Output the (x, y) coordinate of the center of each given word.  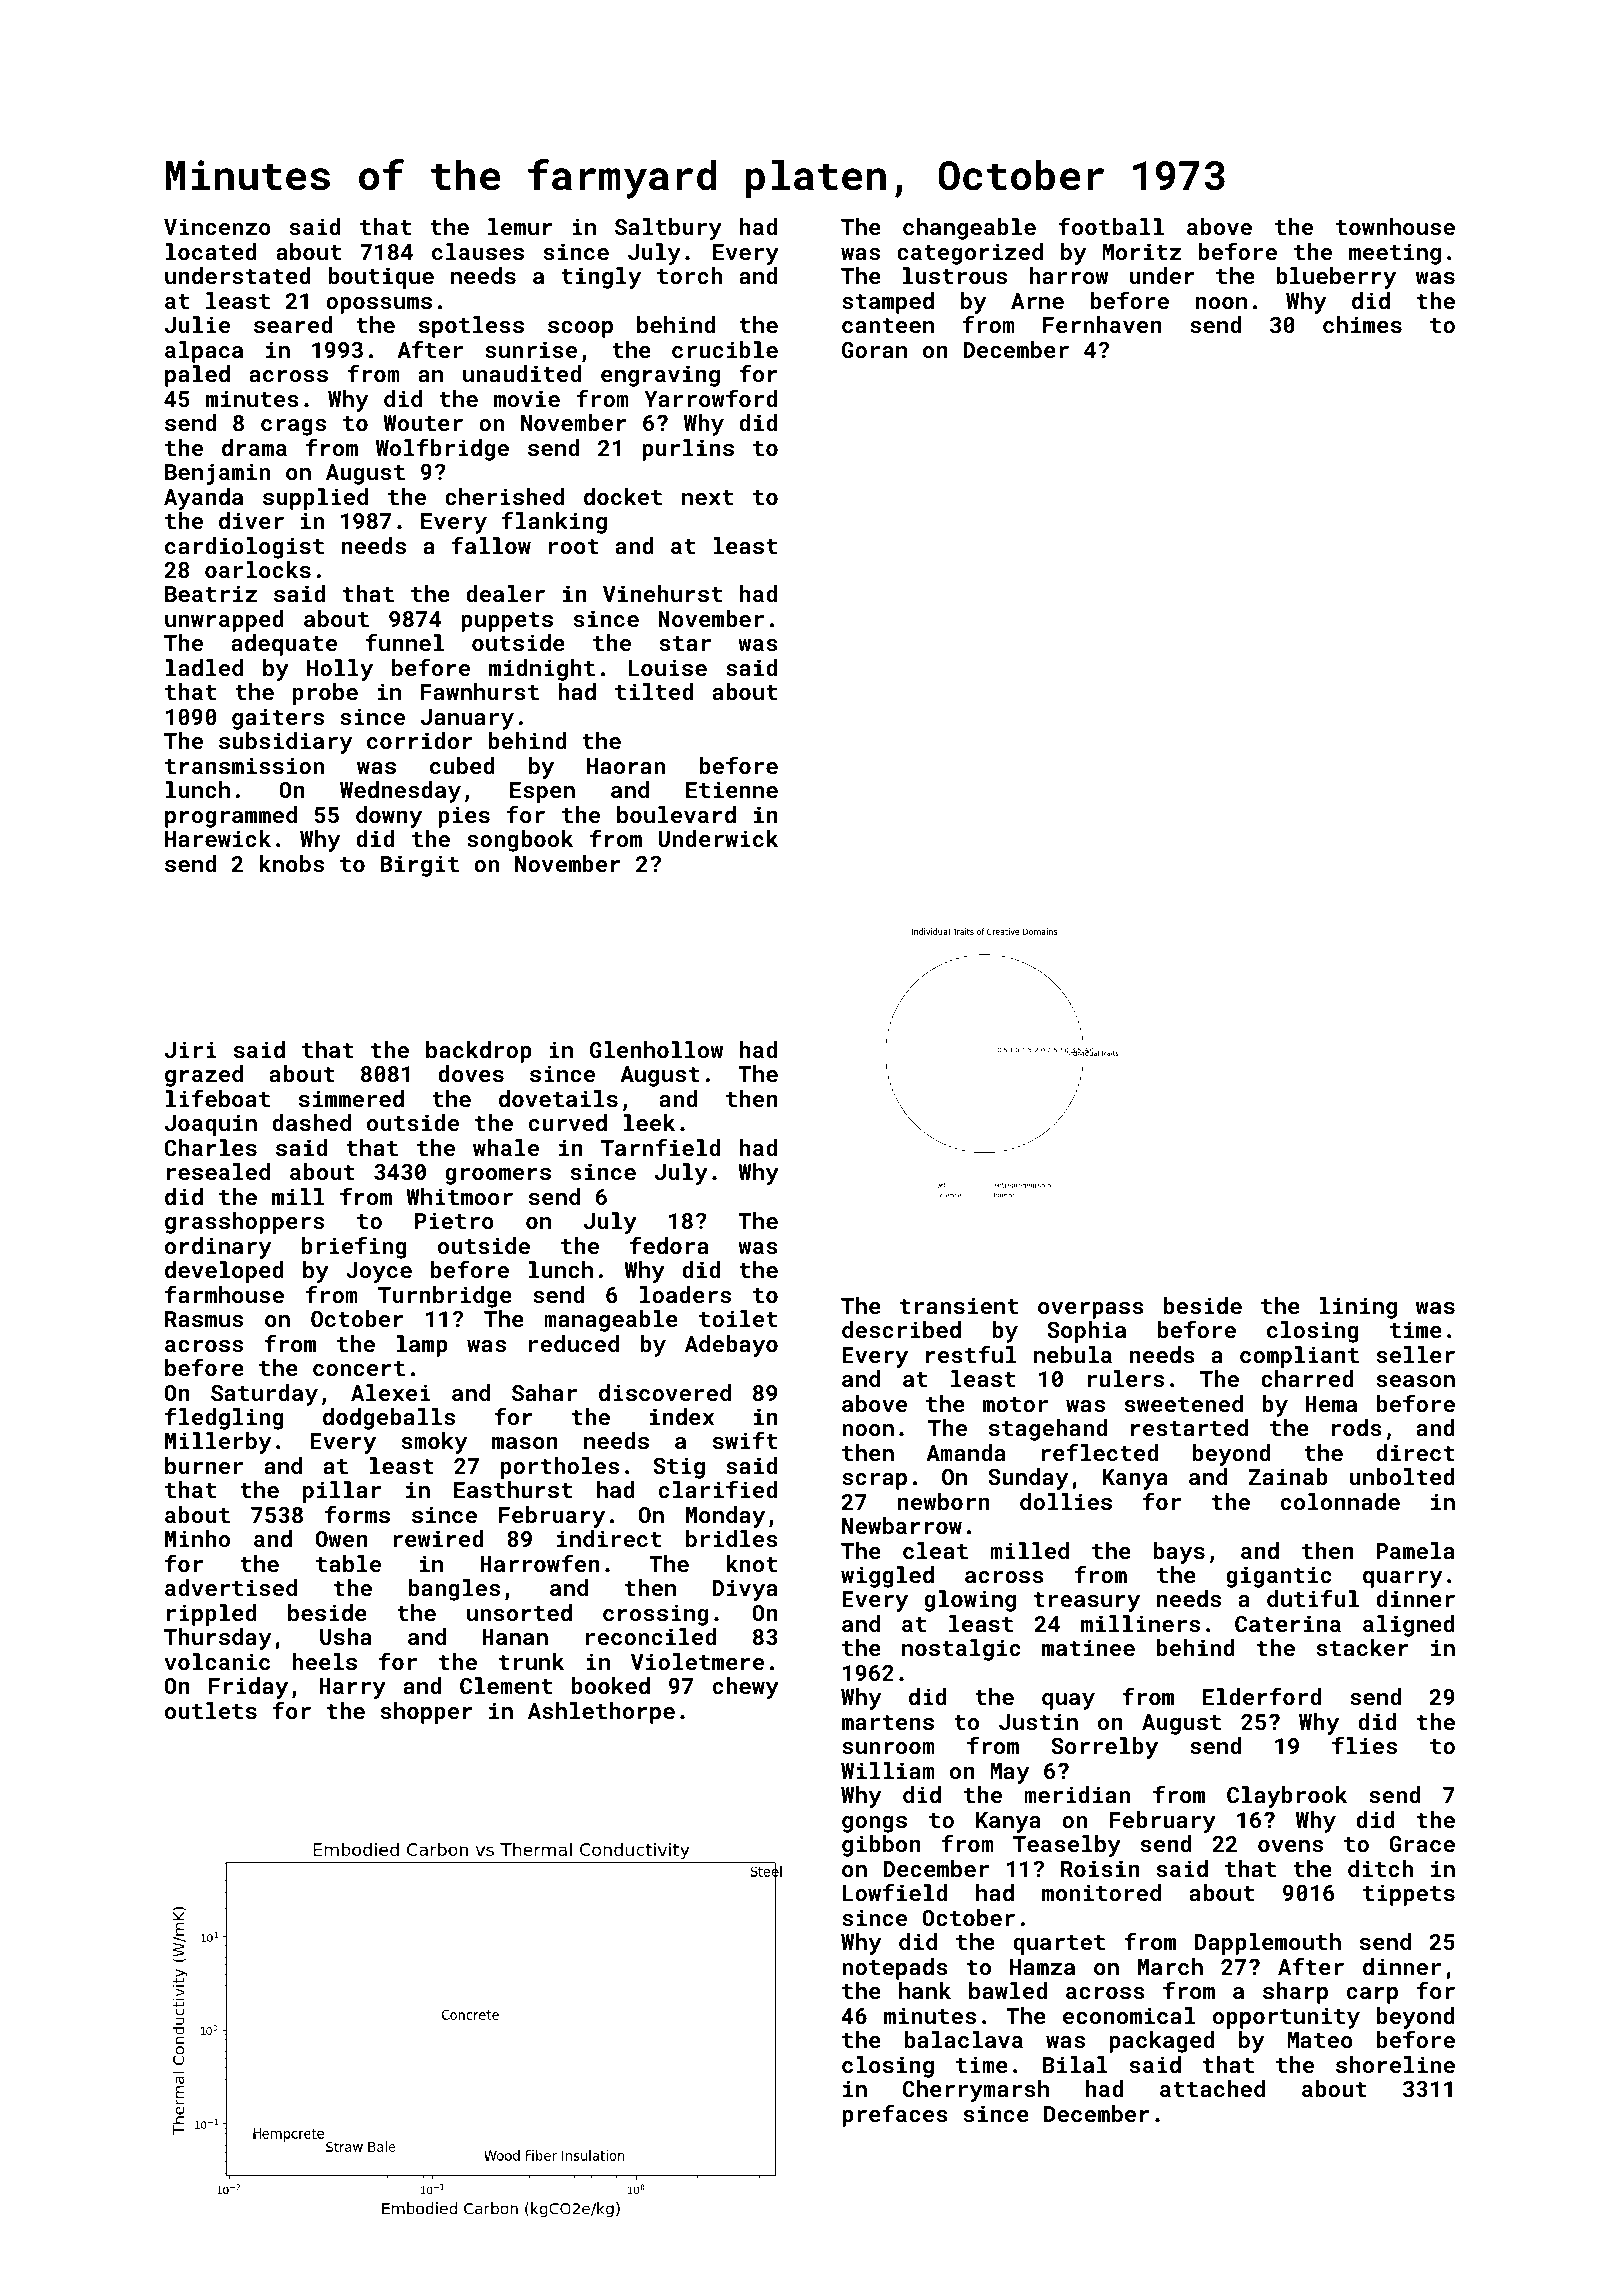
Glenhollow (656, 1049)
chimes (1362, 324)
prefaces (895, 2115)
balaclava (963, 2039)
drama (254, 447)
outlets (211, 1710)
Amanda (966, 1452)
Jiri (191, 1049)
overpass (1091, 1310)
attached (1212, 2088)
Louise (667, 667)
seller (1415, 1354)
